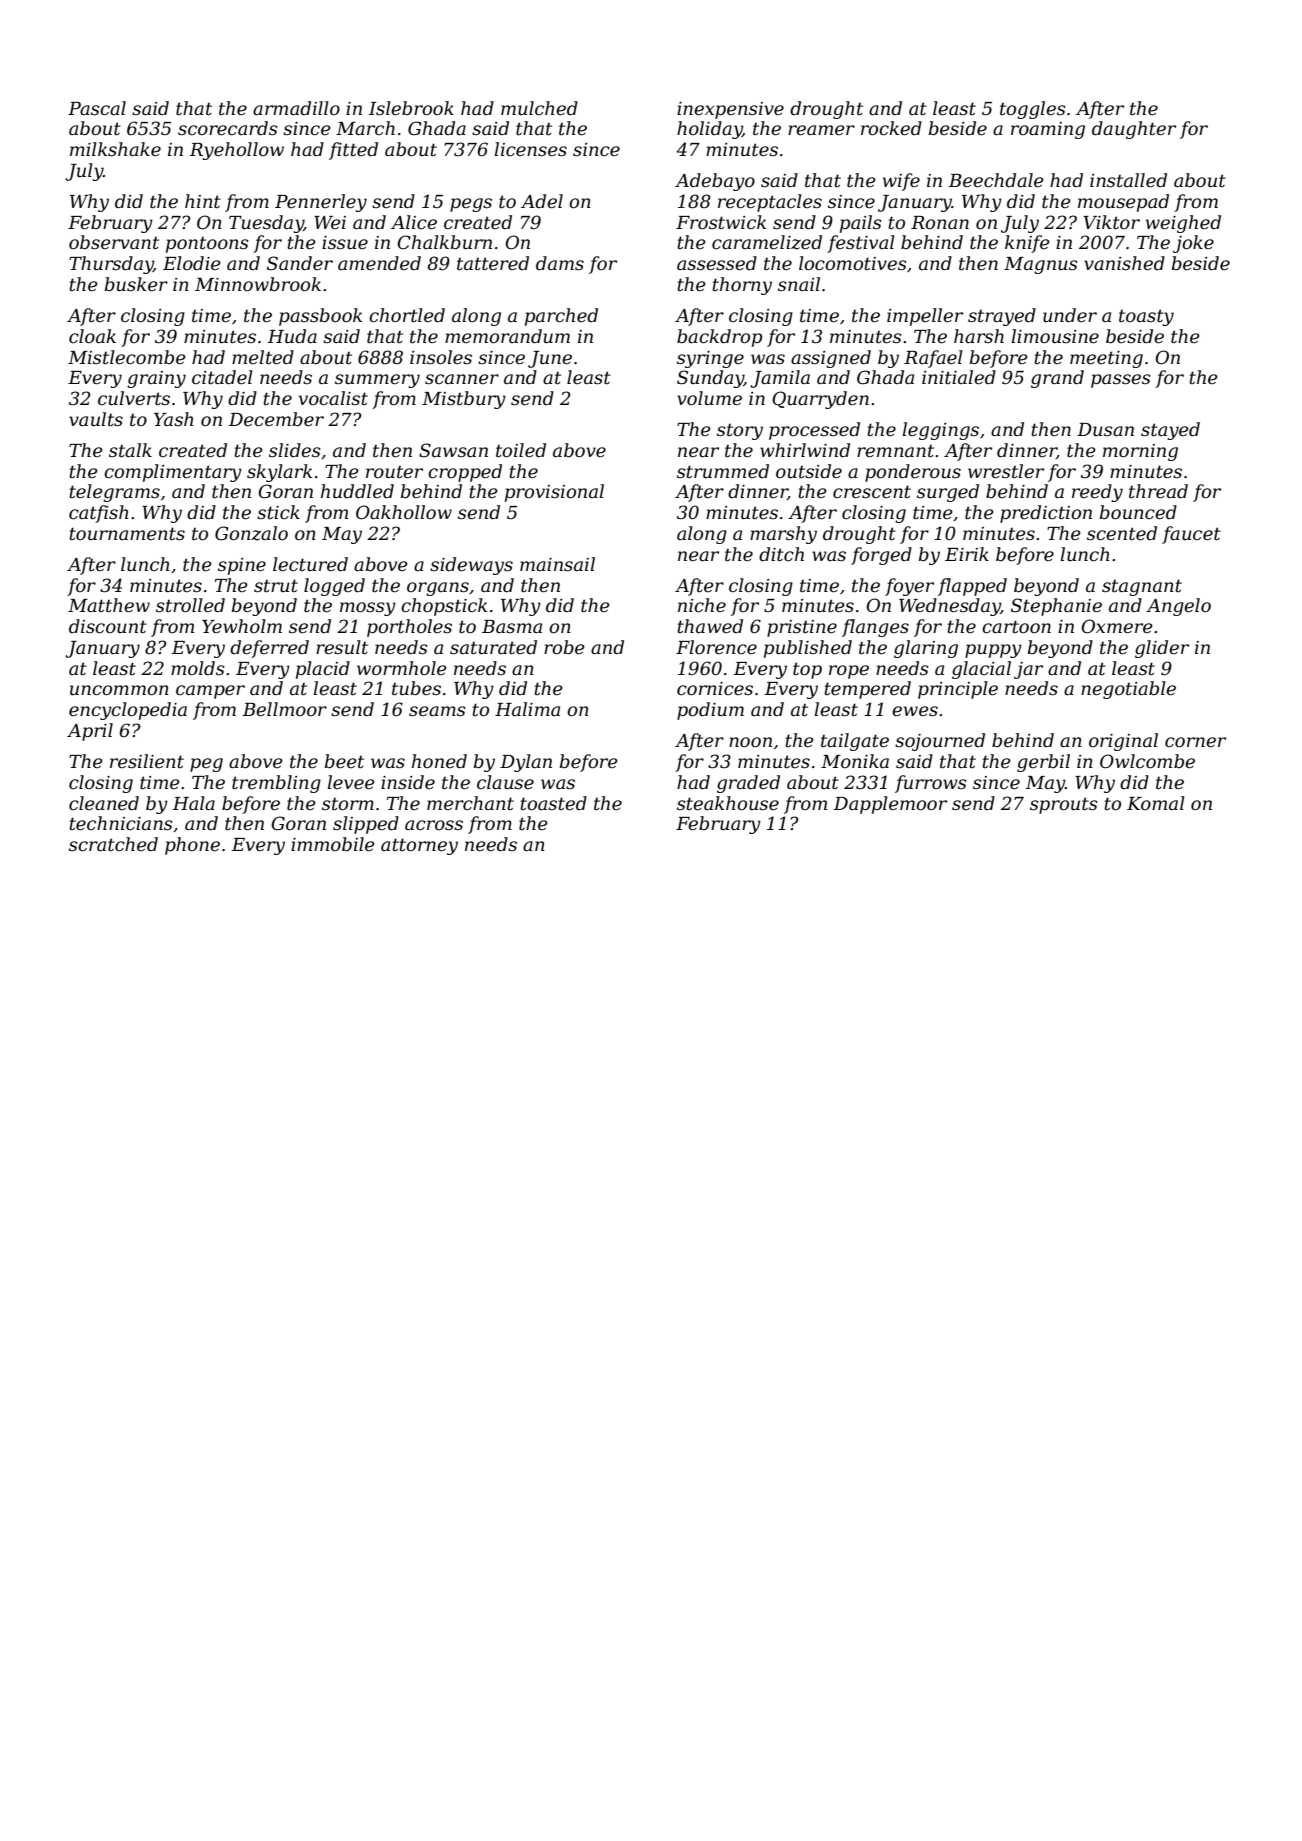 The height and width of the document is (1841, 1302). I want to click on attorney, so click(419, 846).
